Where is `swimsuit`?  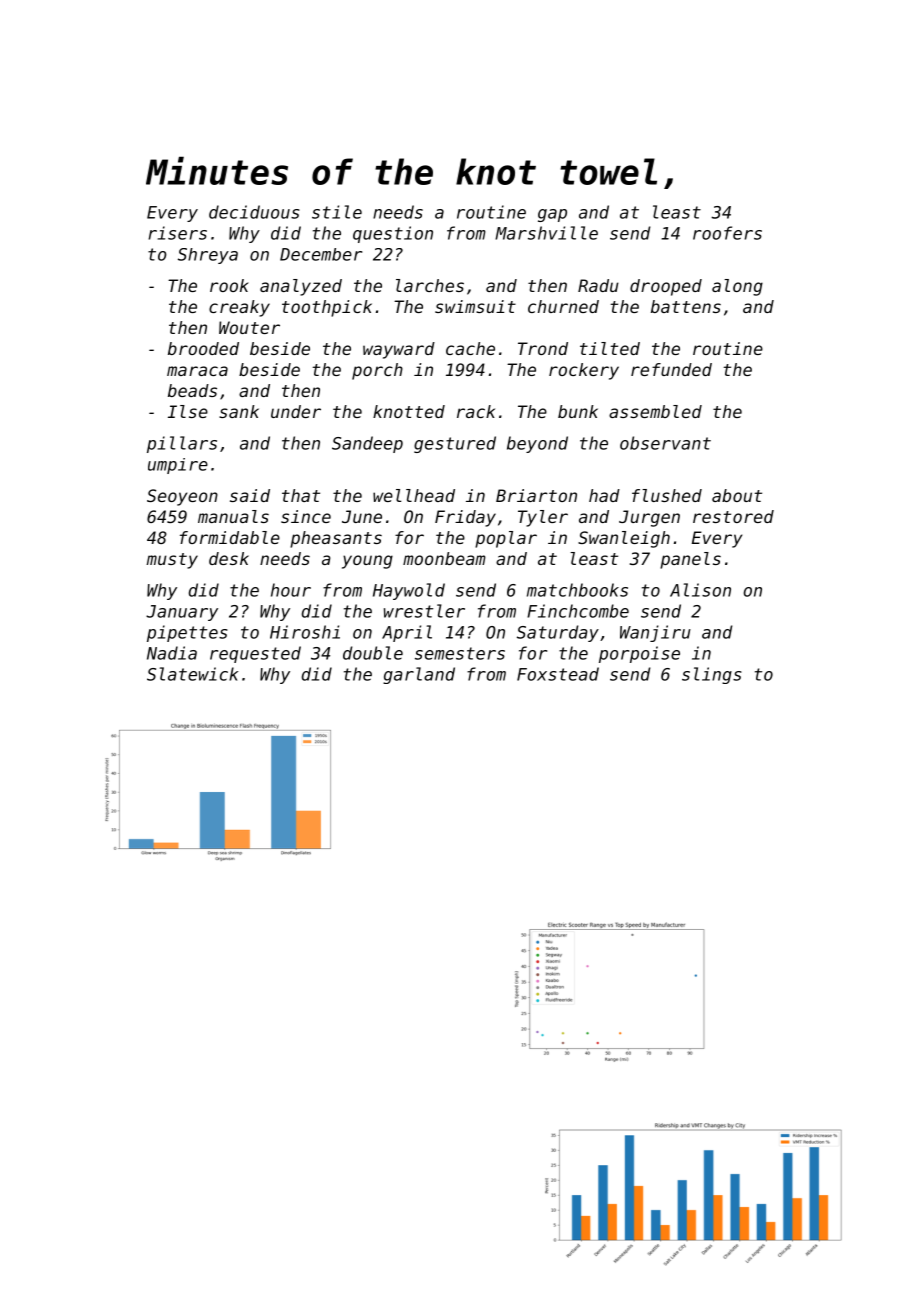
swimsuit is located at coordinates (475, 306).
